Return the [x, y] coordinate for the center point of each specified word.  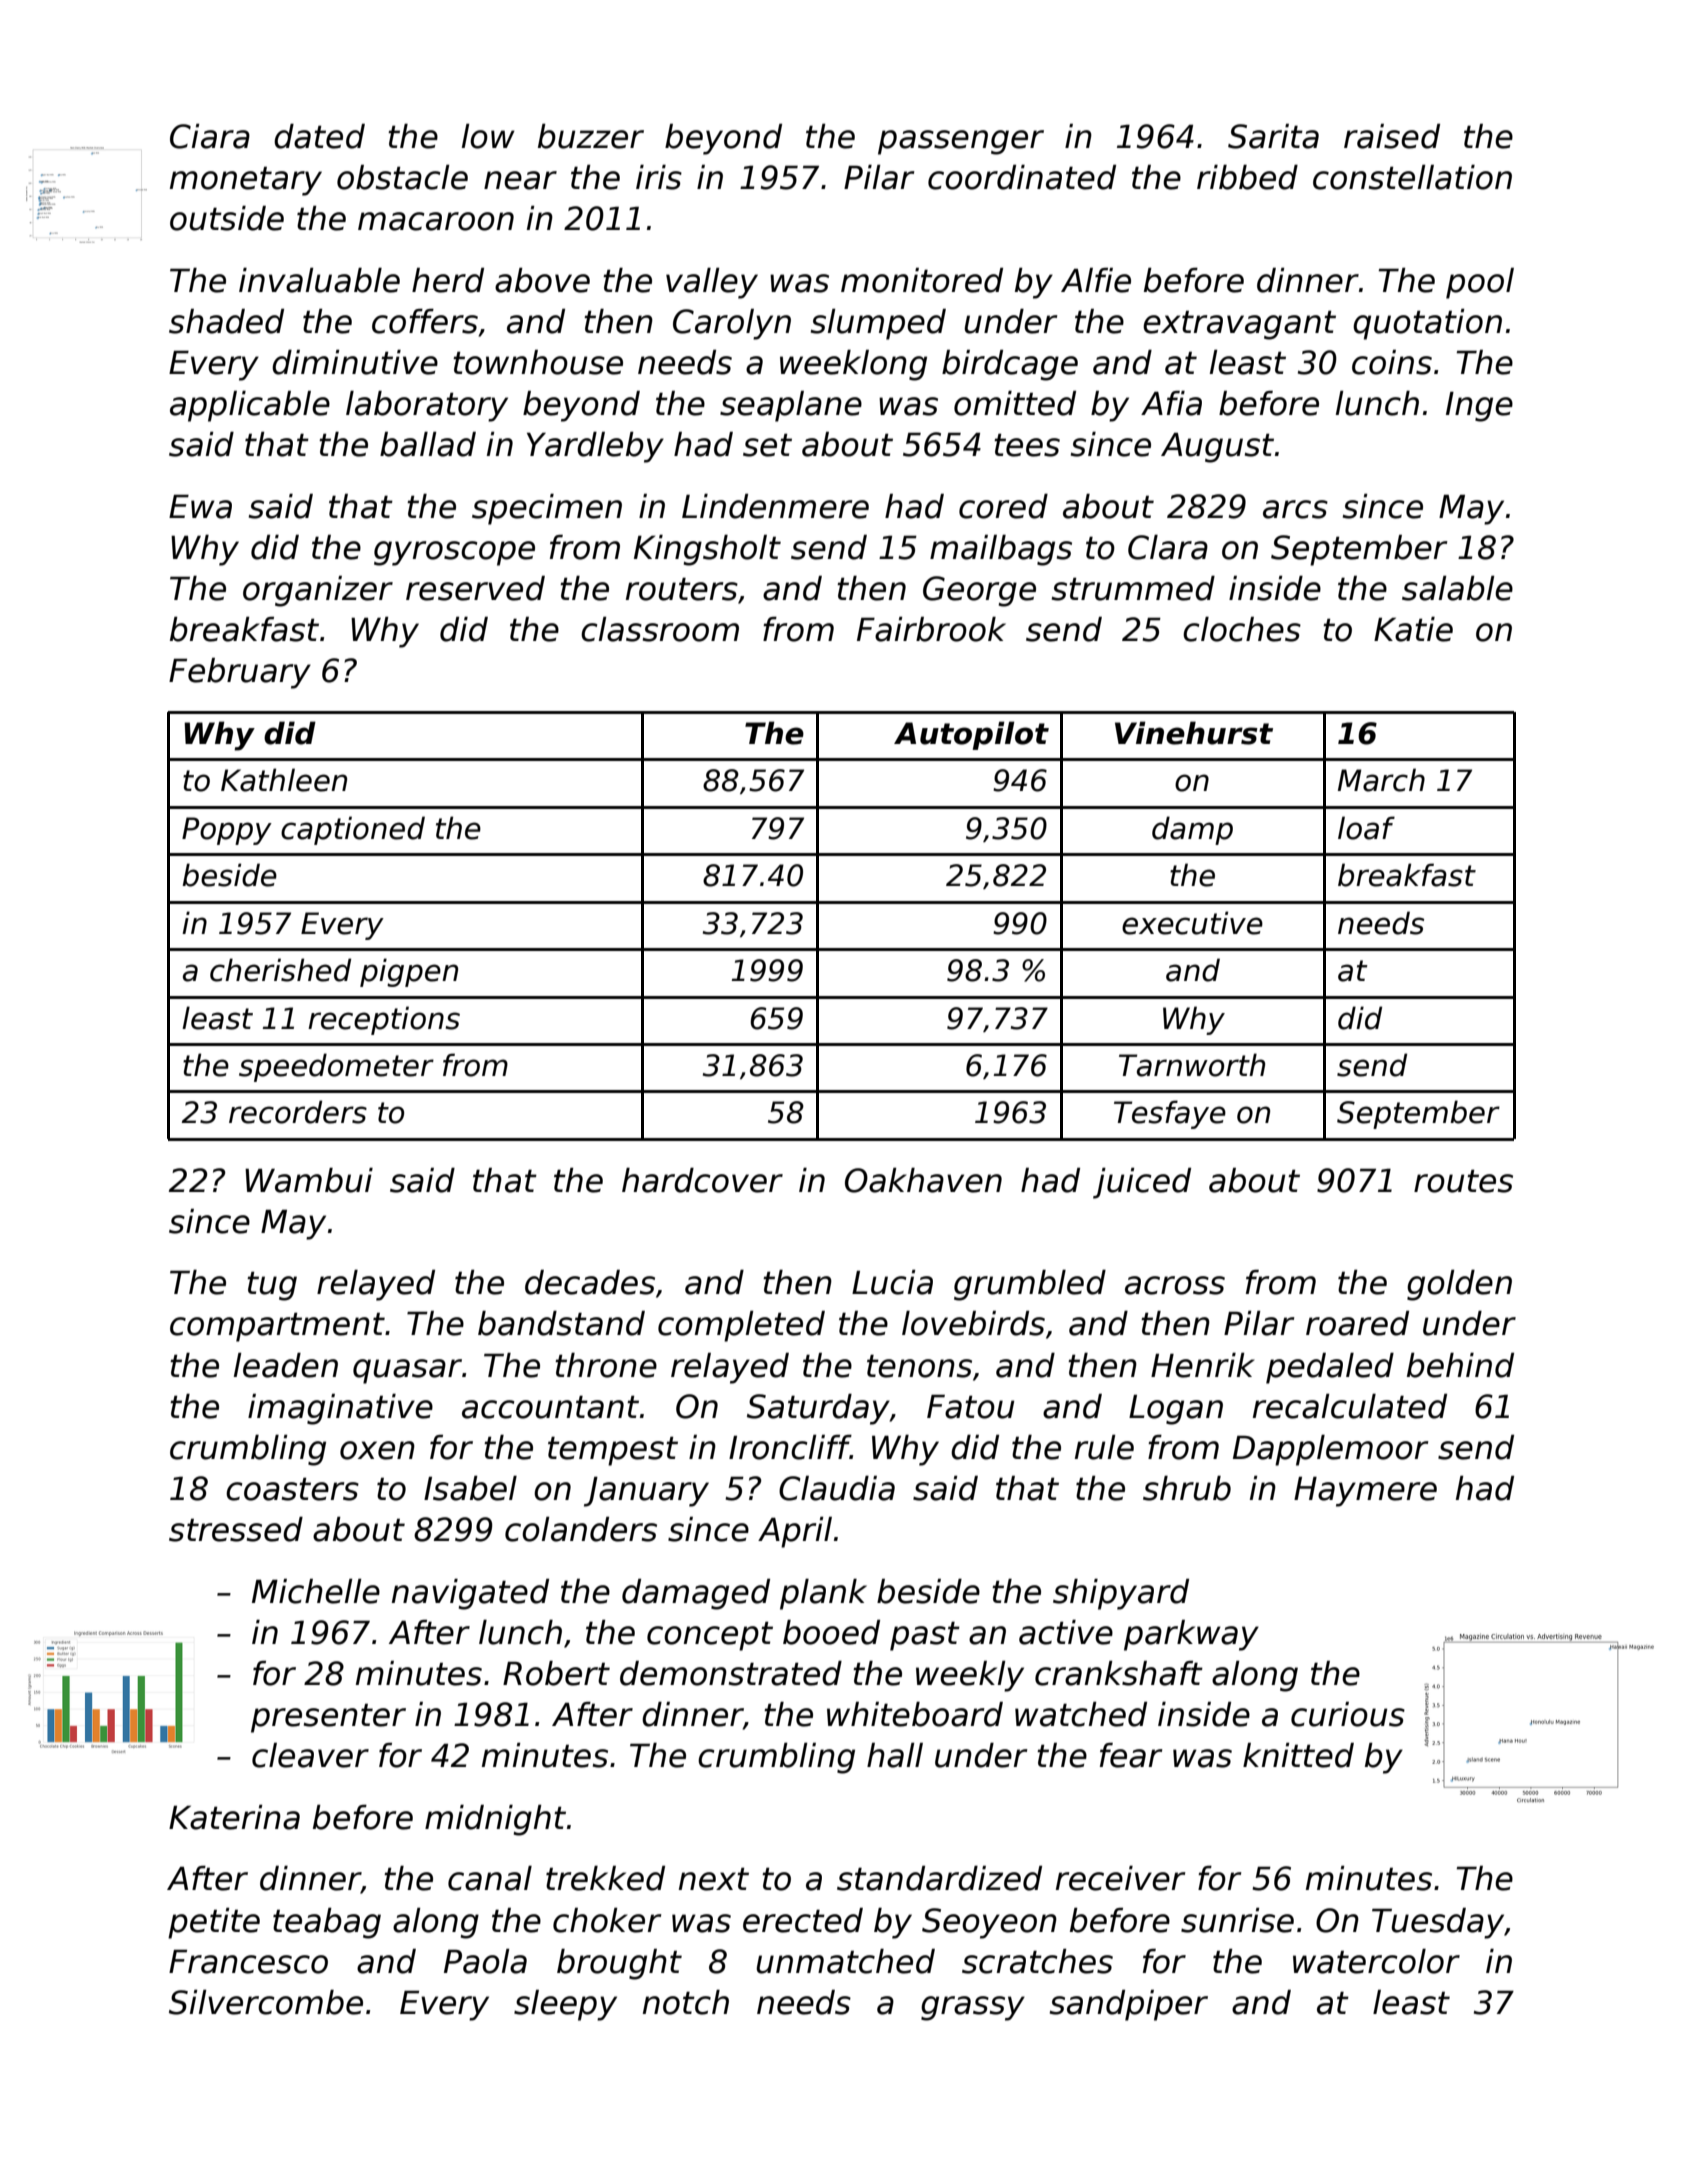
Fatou [970, 1406]
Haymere [1365, 1491]
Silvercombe [266, 2002]
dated [319, 136]
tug [272, 1286]
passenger [961, 142]
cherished [280, 970]
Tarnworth [1192, 1065]
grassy [973, 2008]
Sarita [1273, 136]
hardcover [702, 1180]
